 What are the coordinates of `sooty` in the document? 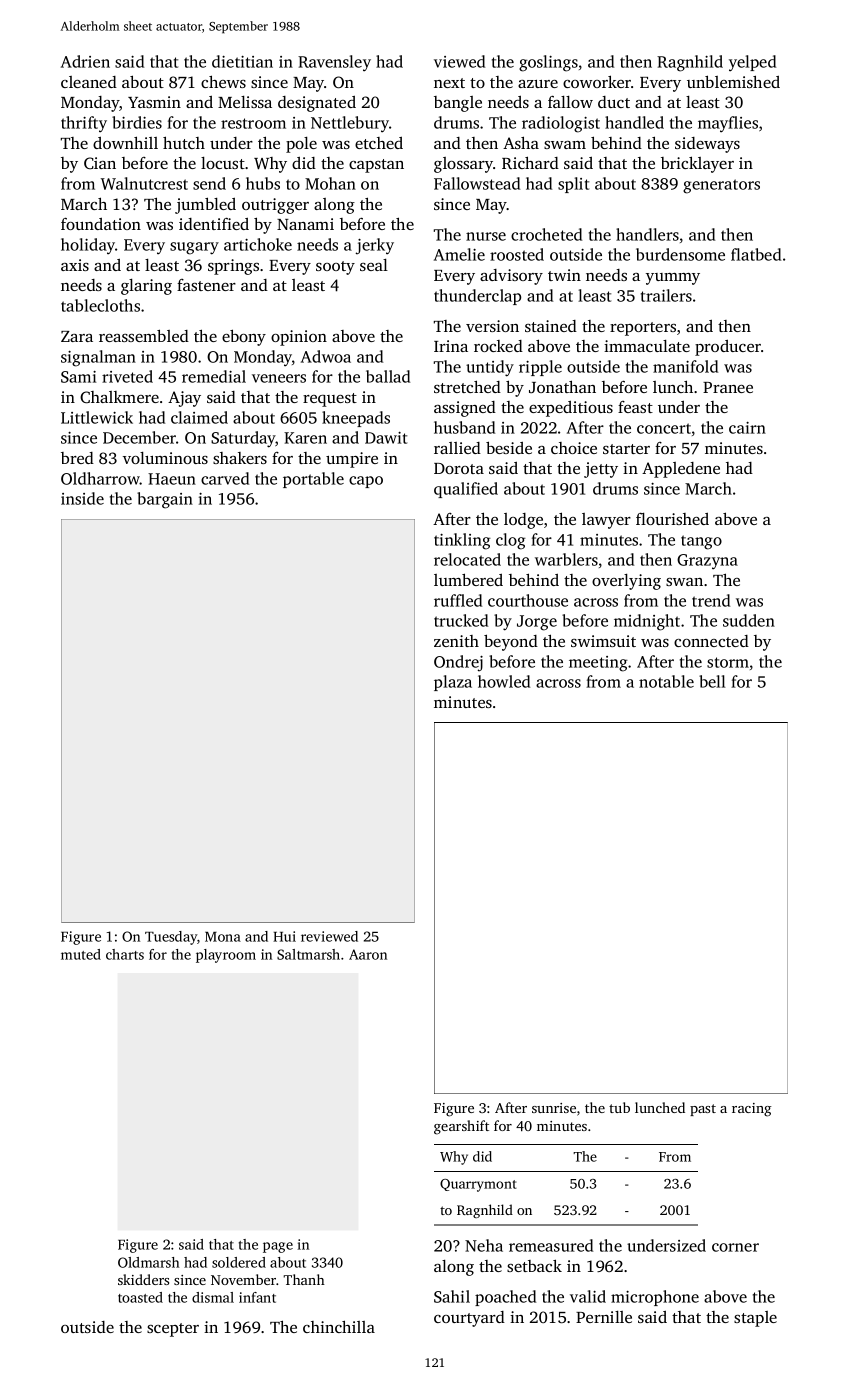 It's located at (335, 268).
